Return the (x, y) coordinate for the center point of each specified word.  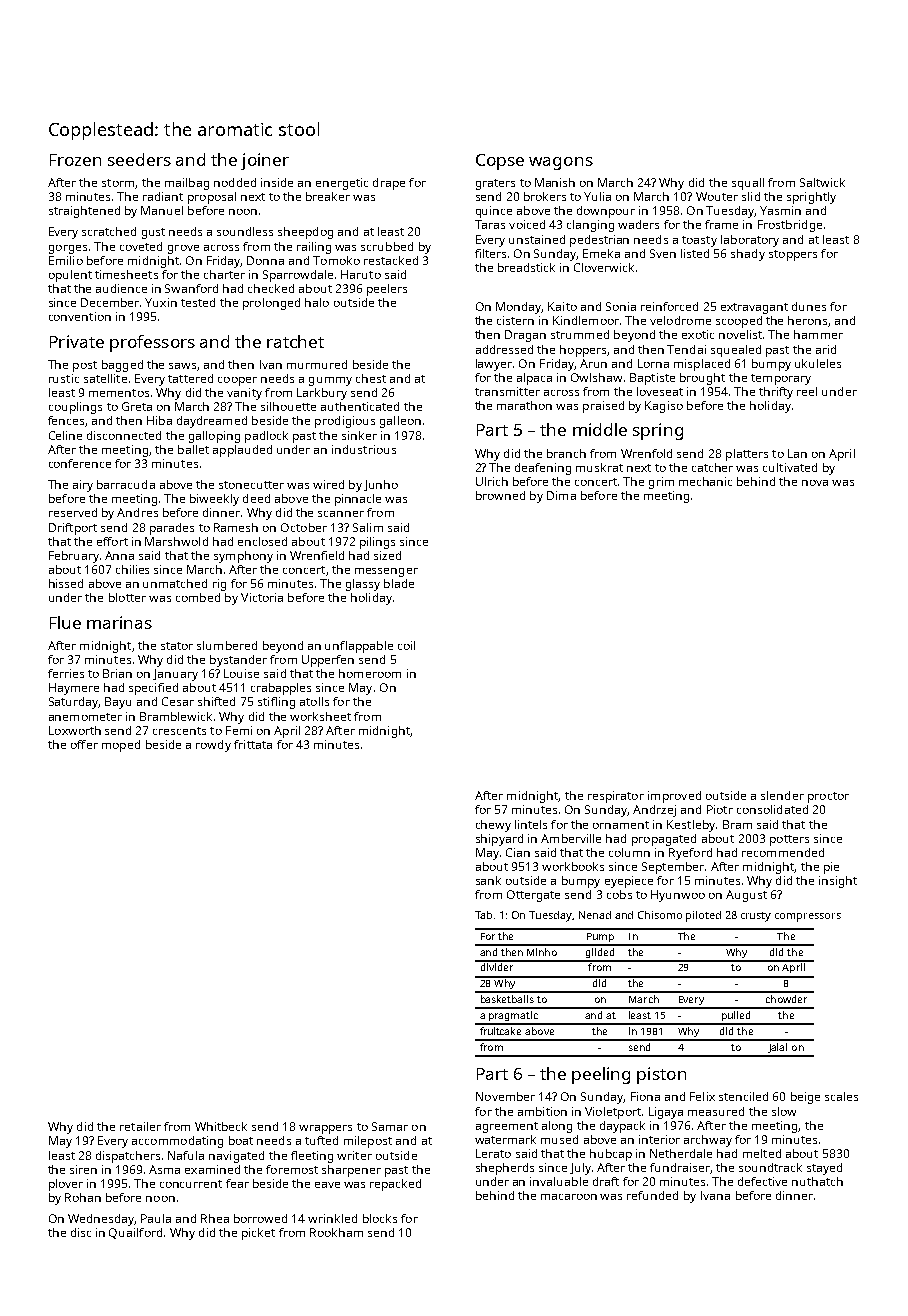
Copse (500, 162)
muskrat (599, 467)
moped (121, 746)
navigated (236, 1157)
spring (658, 431)
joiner (265, 161)
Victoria (262, 597)
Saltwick (822, 182)
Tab (483, 915)
